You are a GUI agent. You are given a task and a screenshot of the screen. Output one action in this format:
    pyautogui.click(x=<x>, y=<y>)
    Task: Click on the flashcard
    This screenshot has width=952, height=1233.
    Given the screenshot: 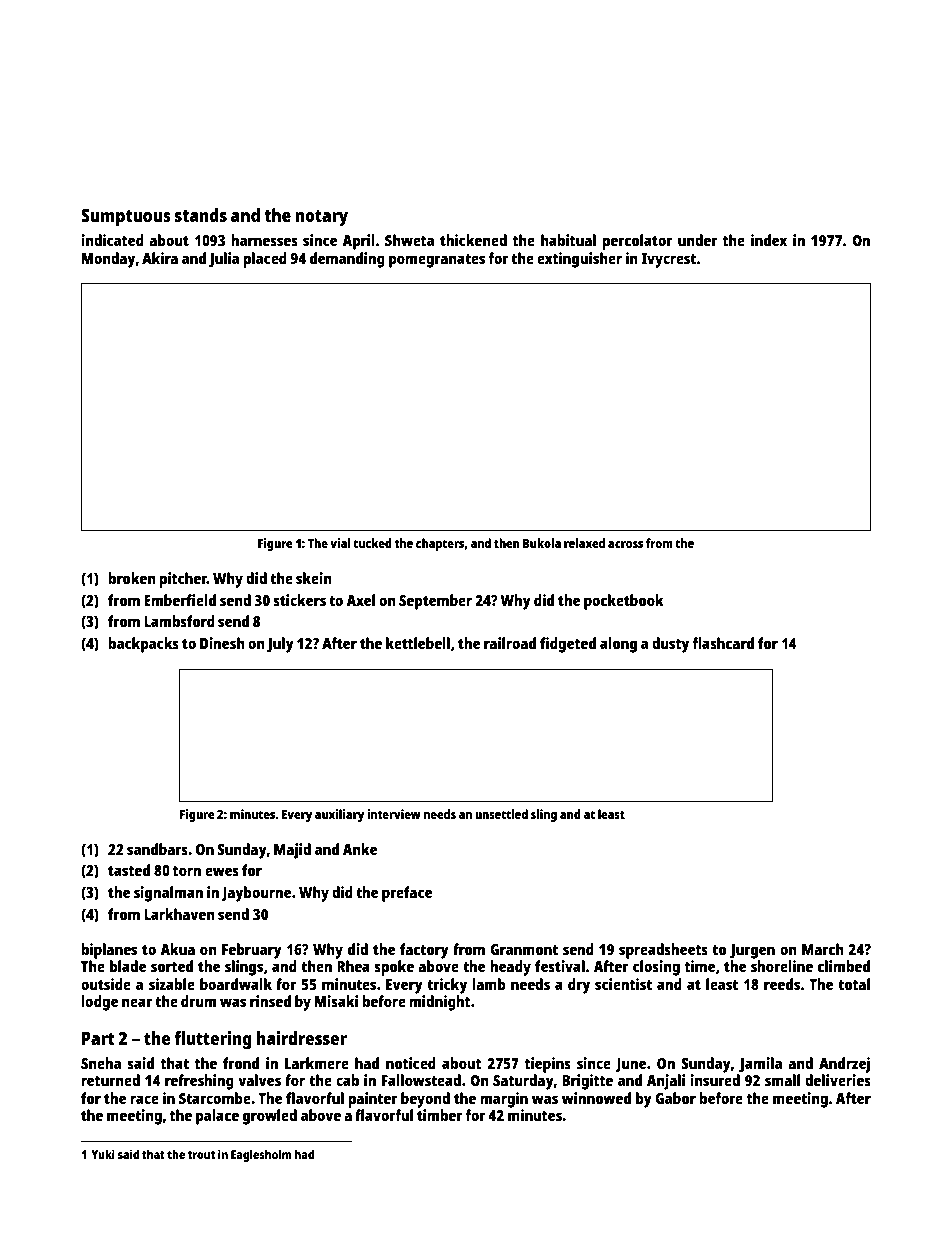 What is the action you would take?
    pyautogui.click(x=723, y=643)
